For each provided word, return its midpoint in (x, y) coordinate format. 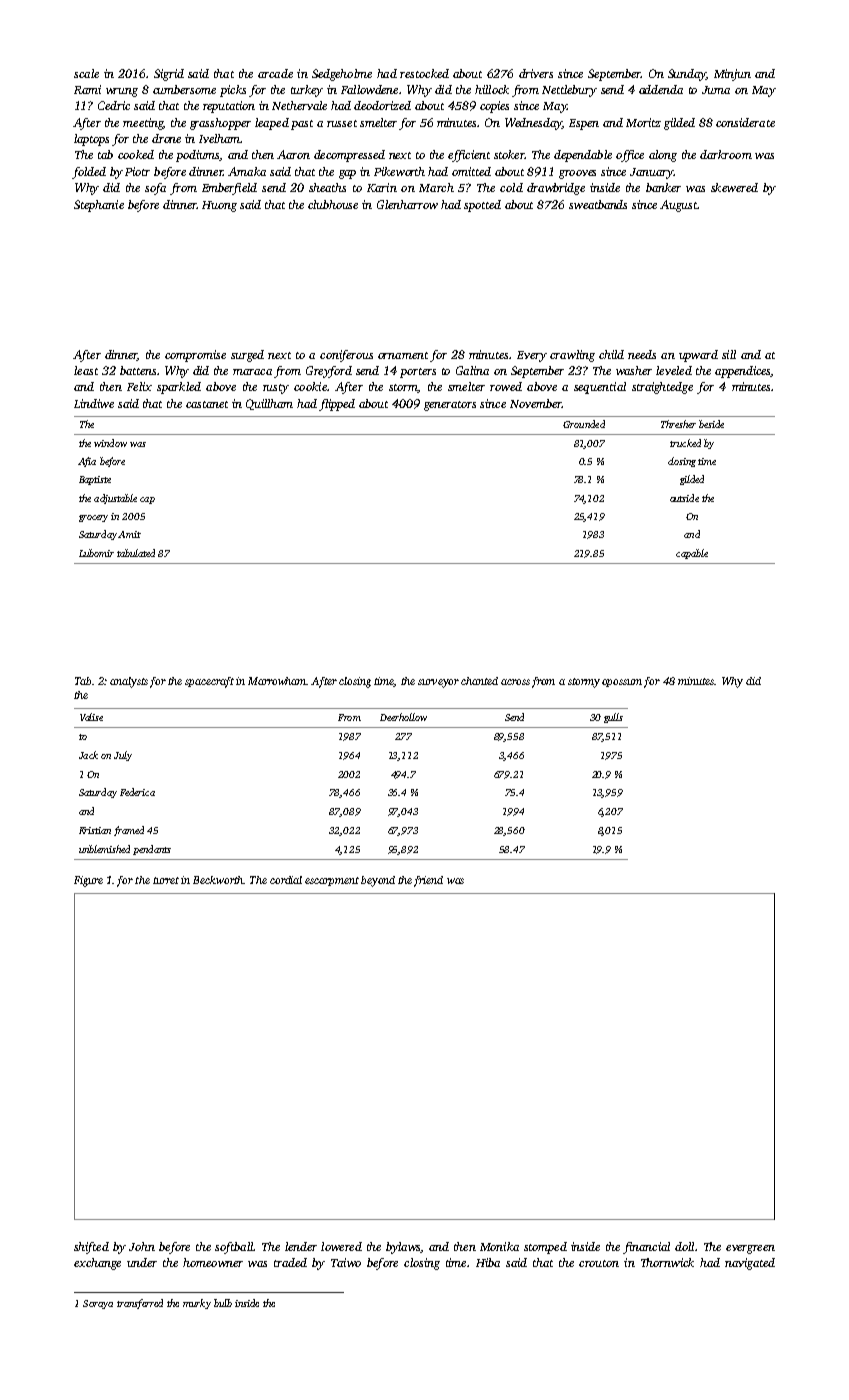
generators (450, 406)
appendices (743, 372)
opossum (622, 683)
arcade (275, 73)
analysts (129, 682)
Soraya (98, 1304)
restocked (424, 73)
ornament (403, 355)
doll (684, 1246)
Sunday (687, 75)
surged (247, 356)
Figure (88, 881)
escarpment (332, 881)
